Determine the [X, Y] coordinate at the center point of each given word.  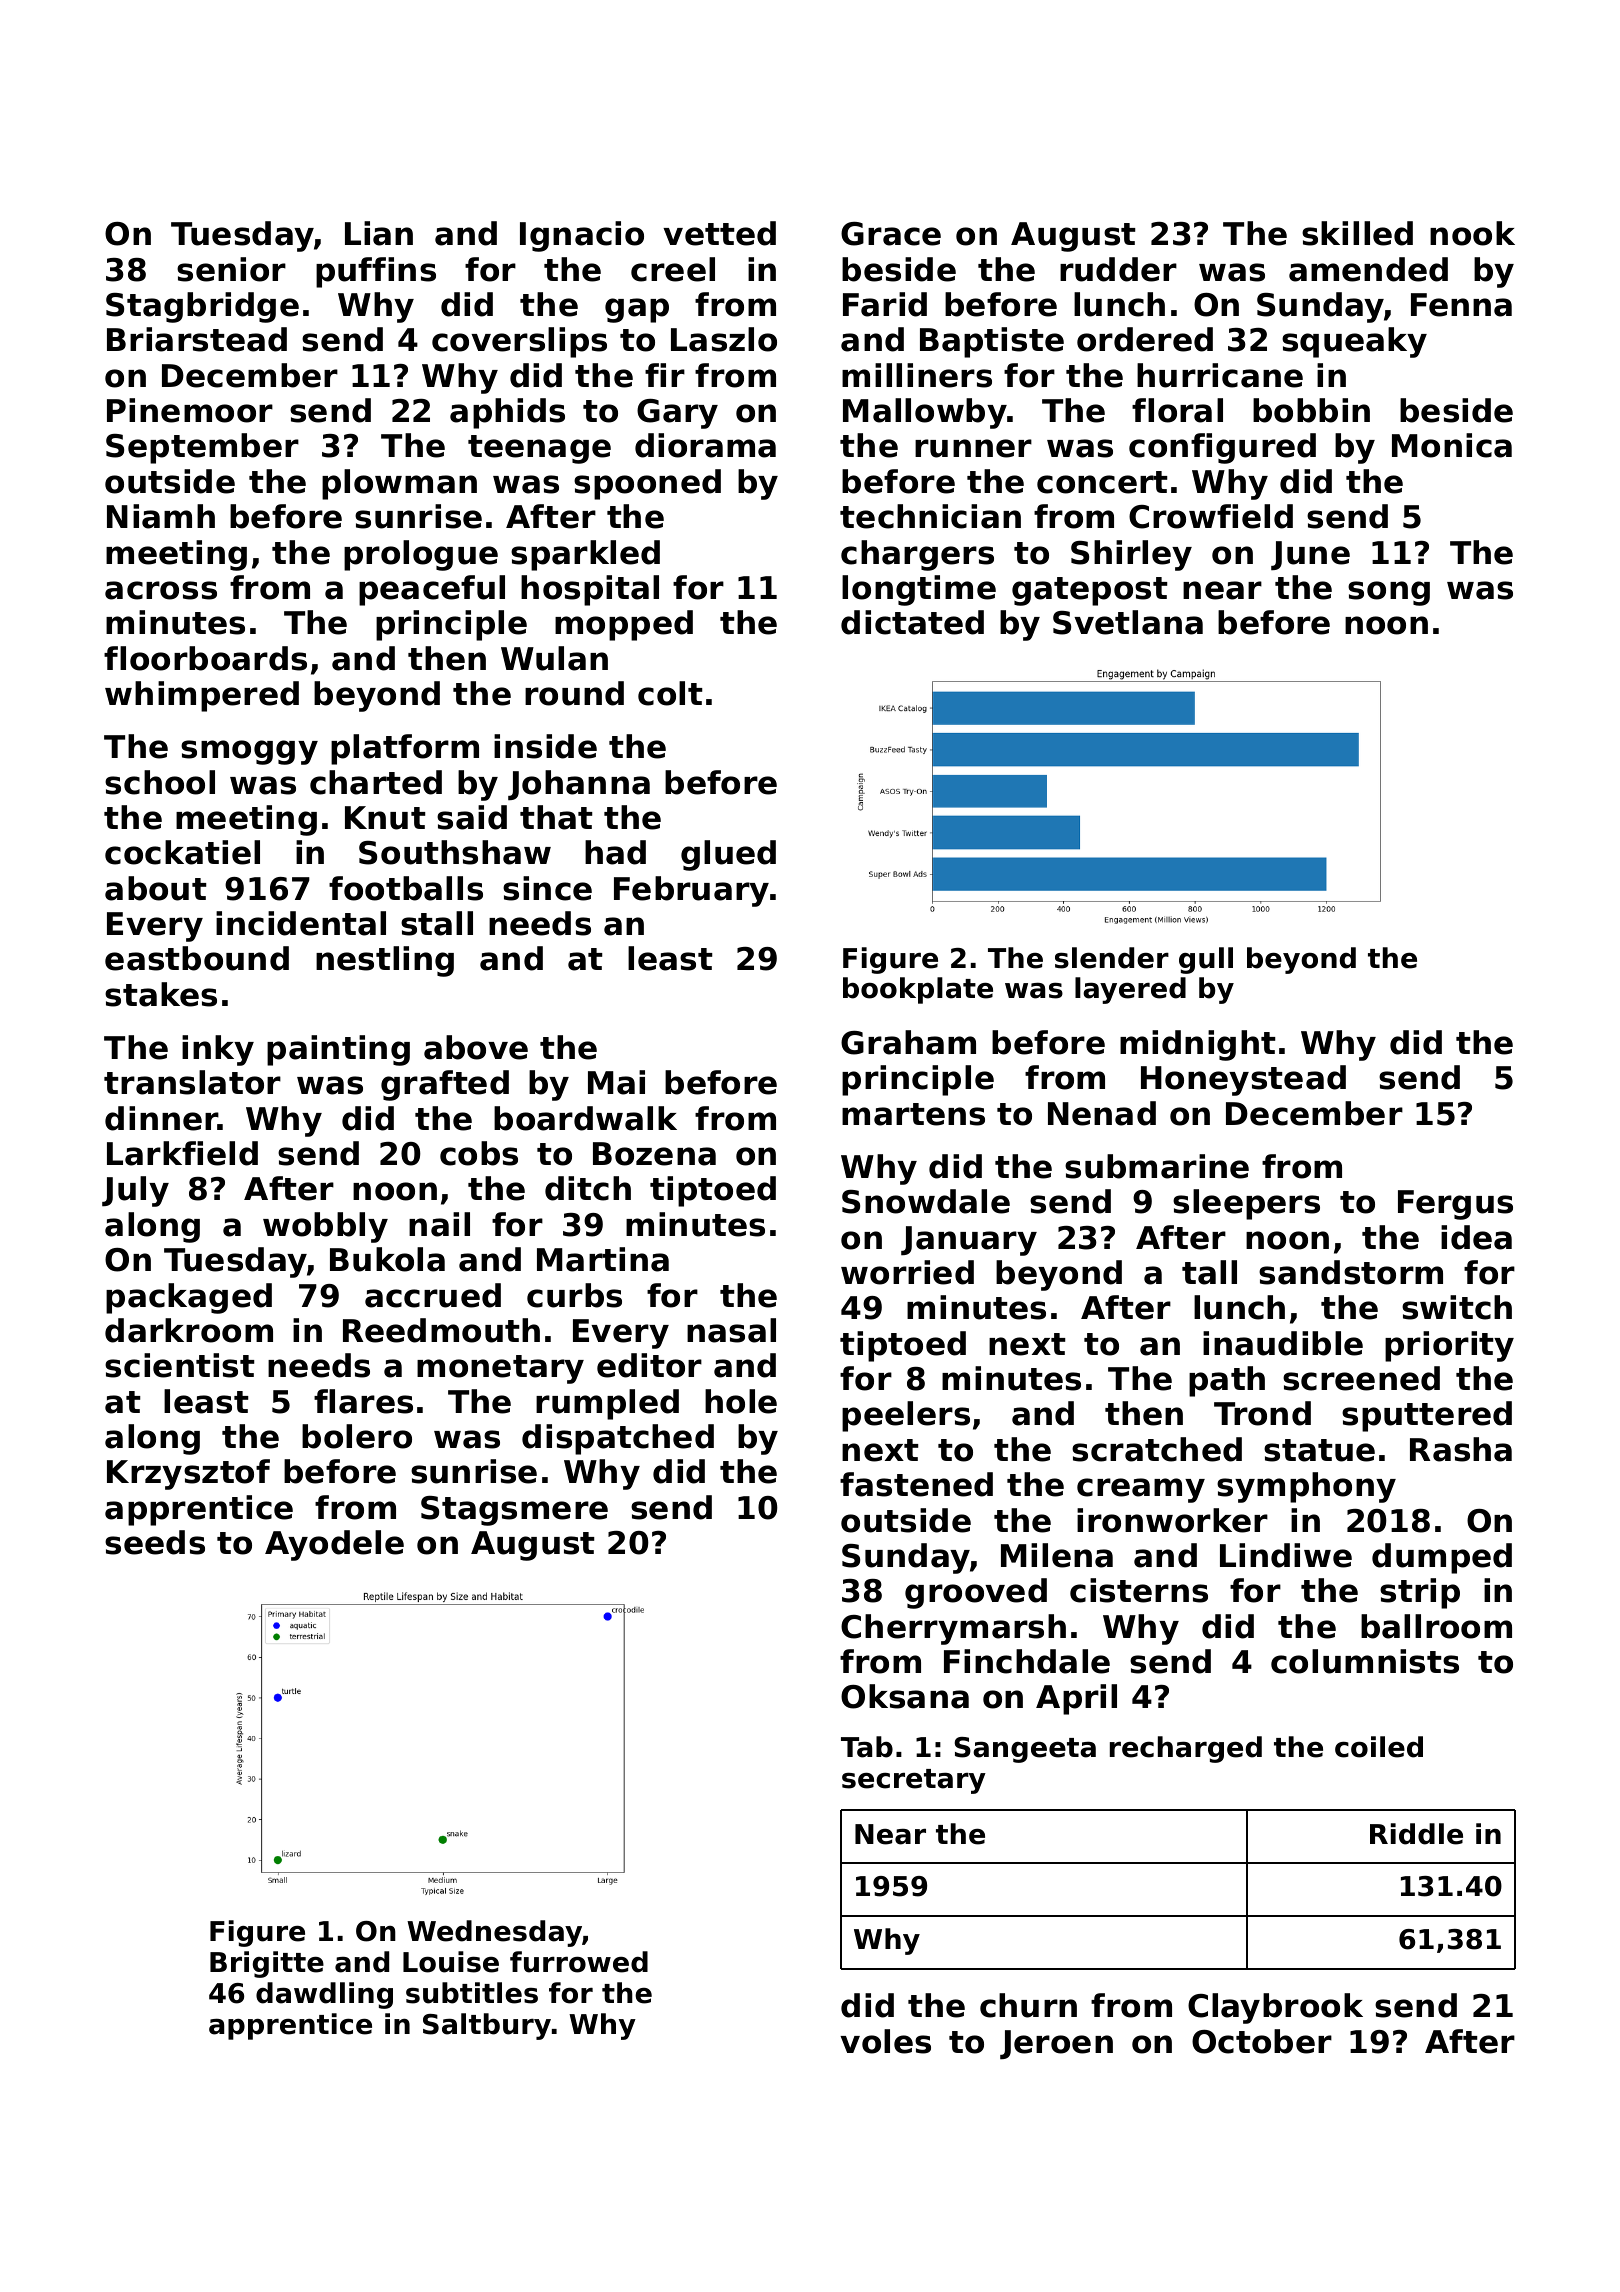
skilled [1357, 233]
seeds [155, 1542]
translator [192, 1082]
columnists [1365, 1661]
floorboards [205, 658]
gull [1206, 960]
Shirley [1131, 555]
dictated [912, 622]
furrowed [579, 1962]
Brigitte [267, 1964]
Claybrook [1275, 2008]
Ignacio [582, 236]
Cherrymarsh [953, 1629]
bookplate [918, 990]
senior [231, 269]
